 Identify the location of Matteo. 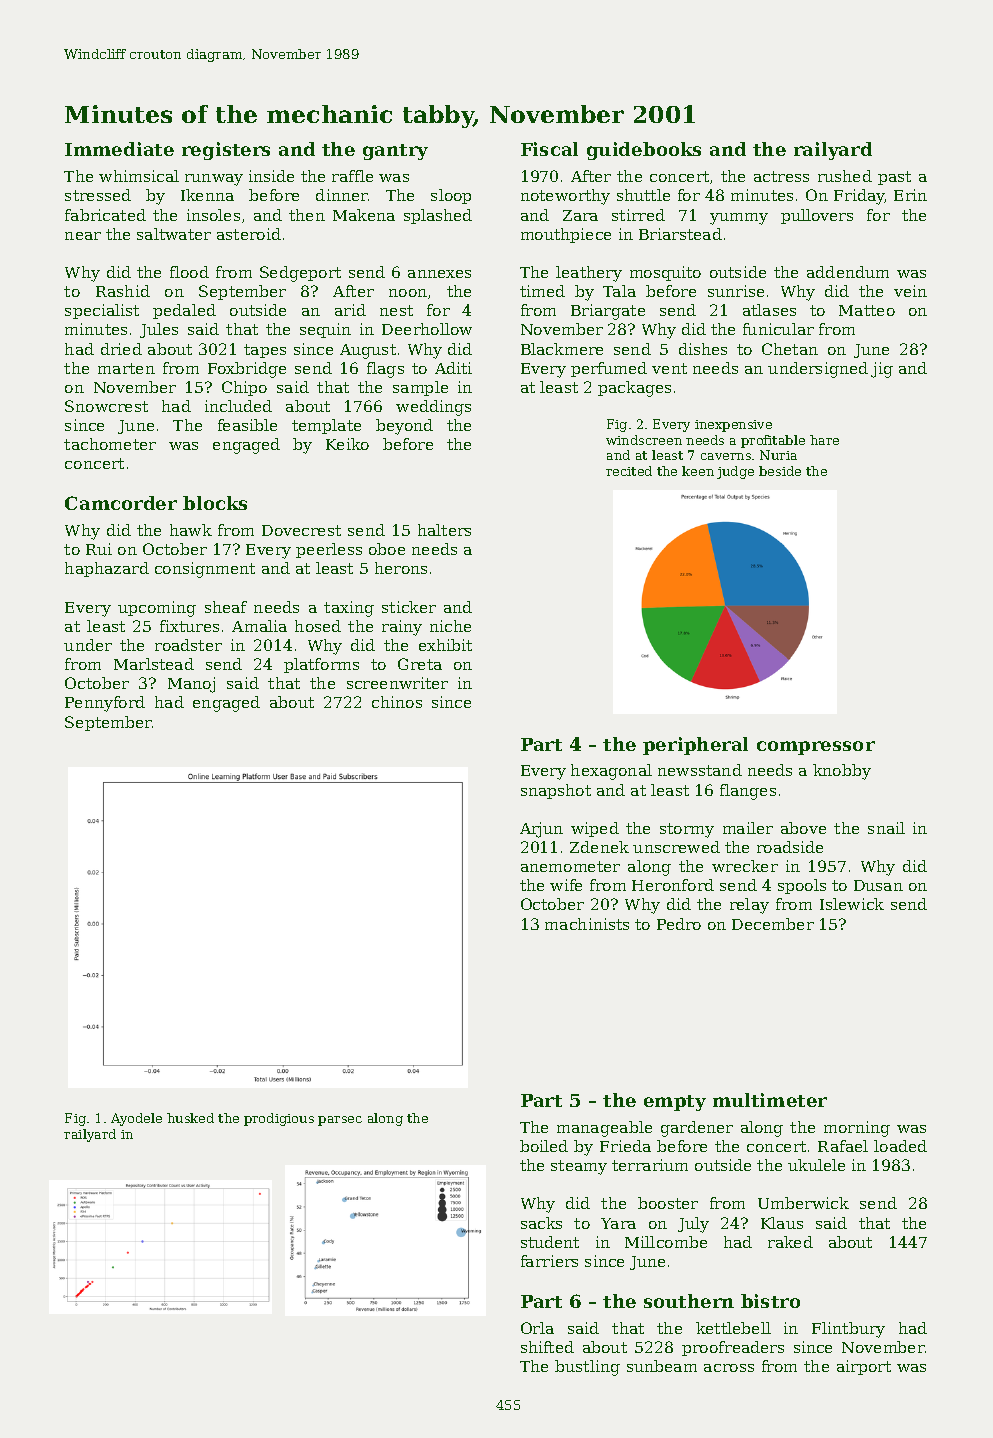
(867, 310).
